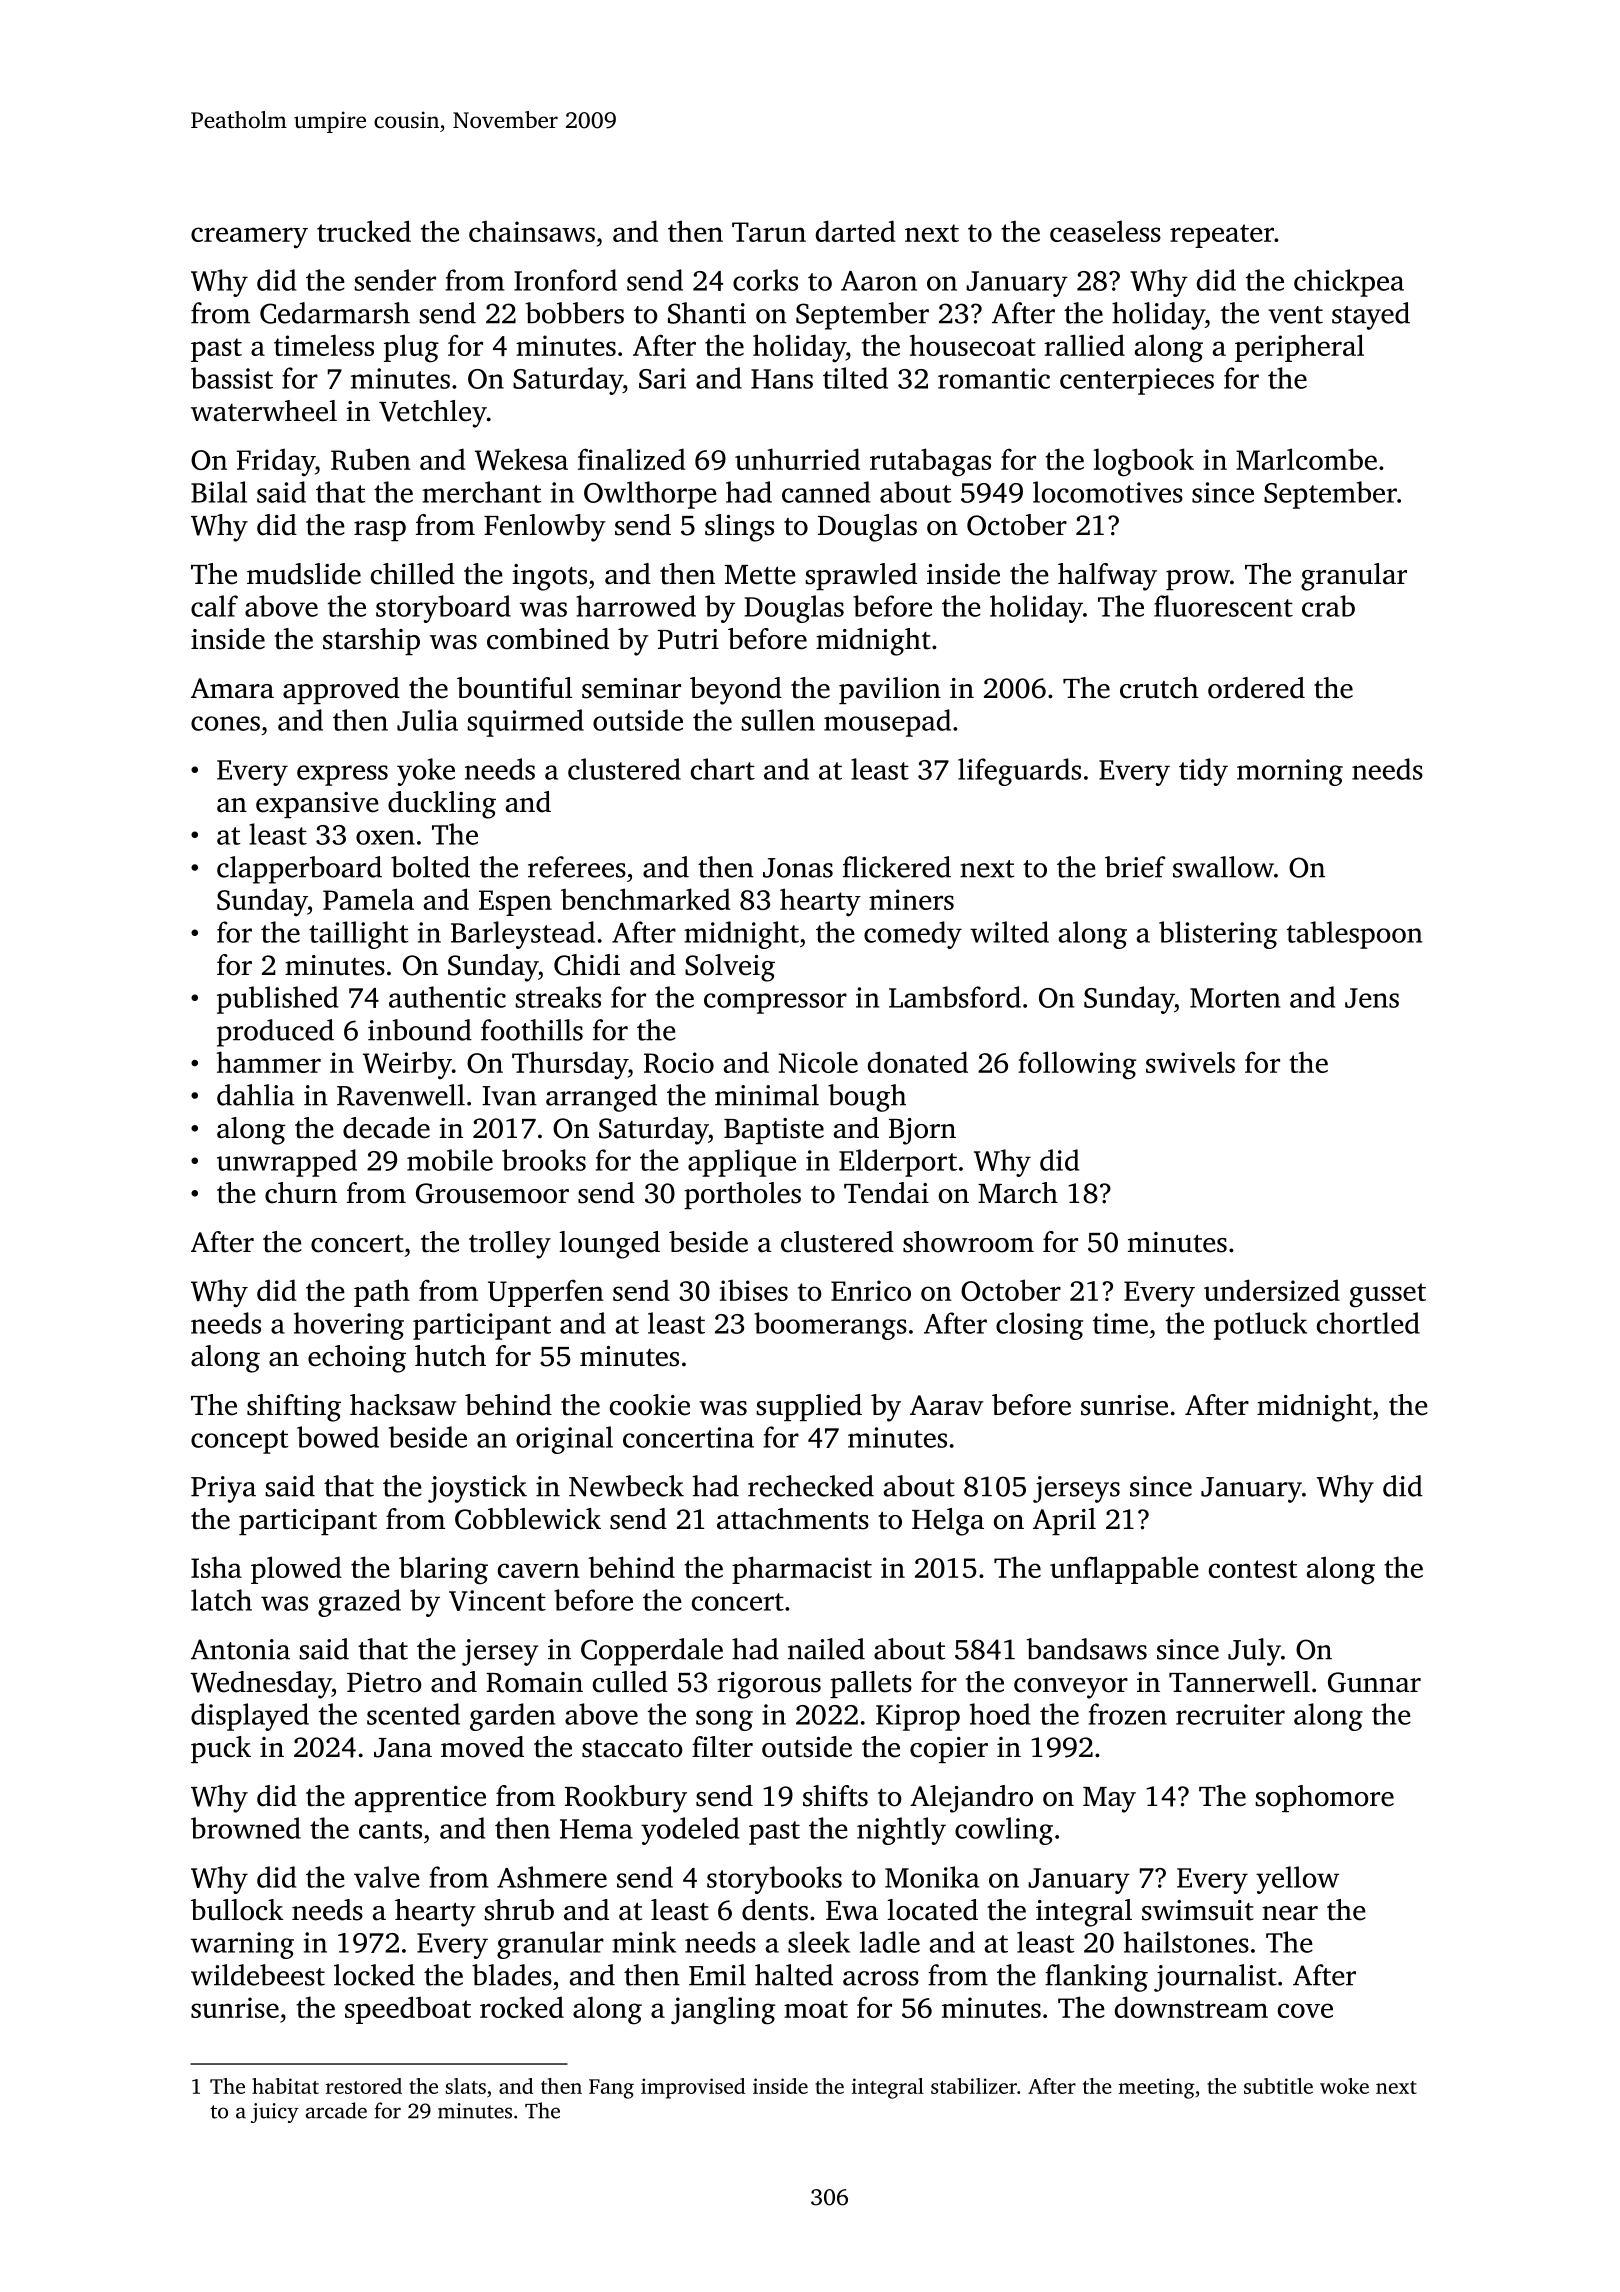 The width and height of the screenshot is (1620, 2292). I want to click on rechecked, so click(811, 1486).
